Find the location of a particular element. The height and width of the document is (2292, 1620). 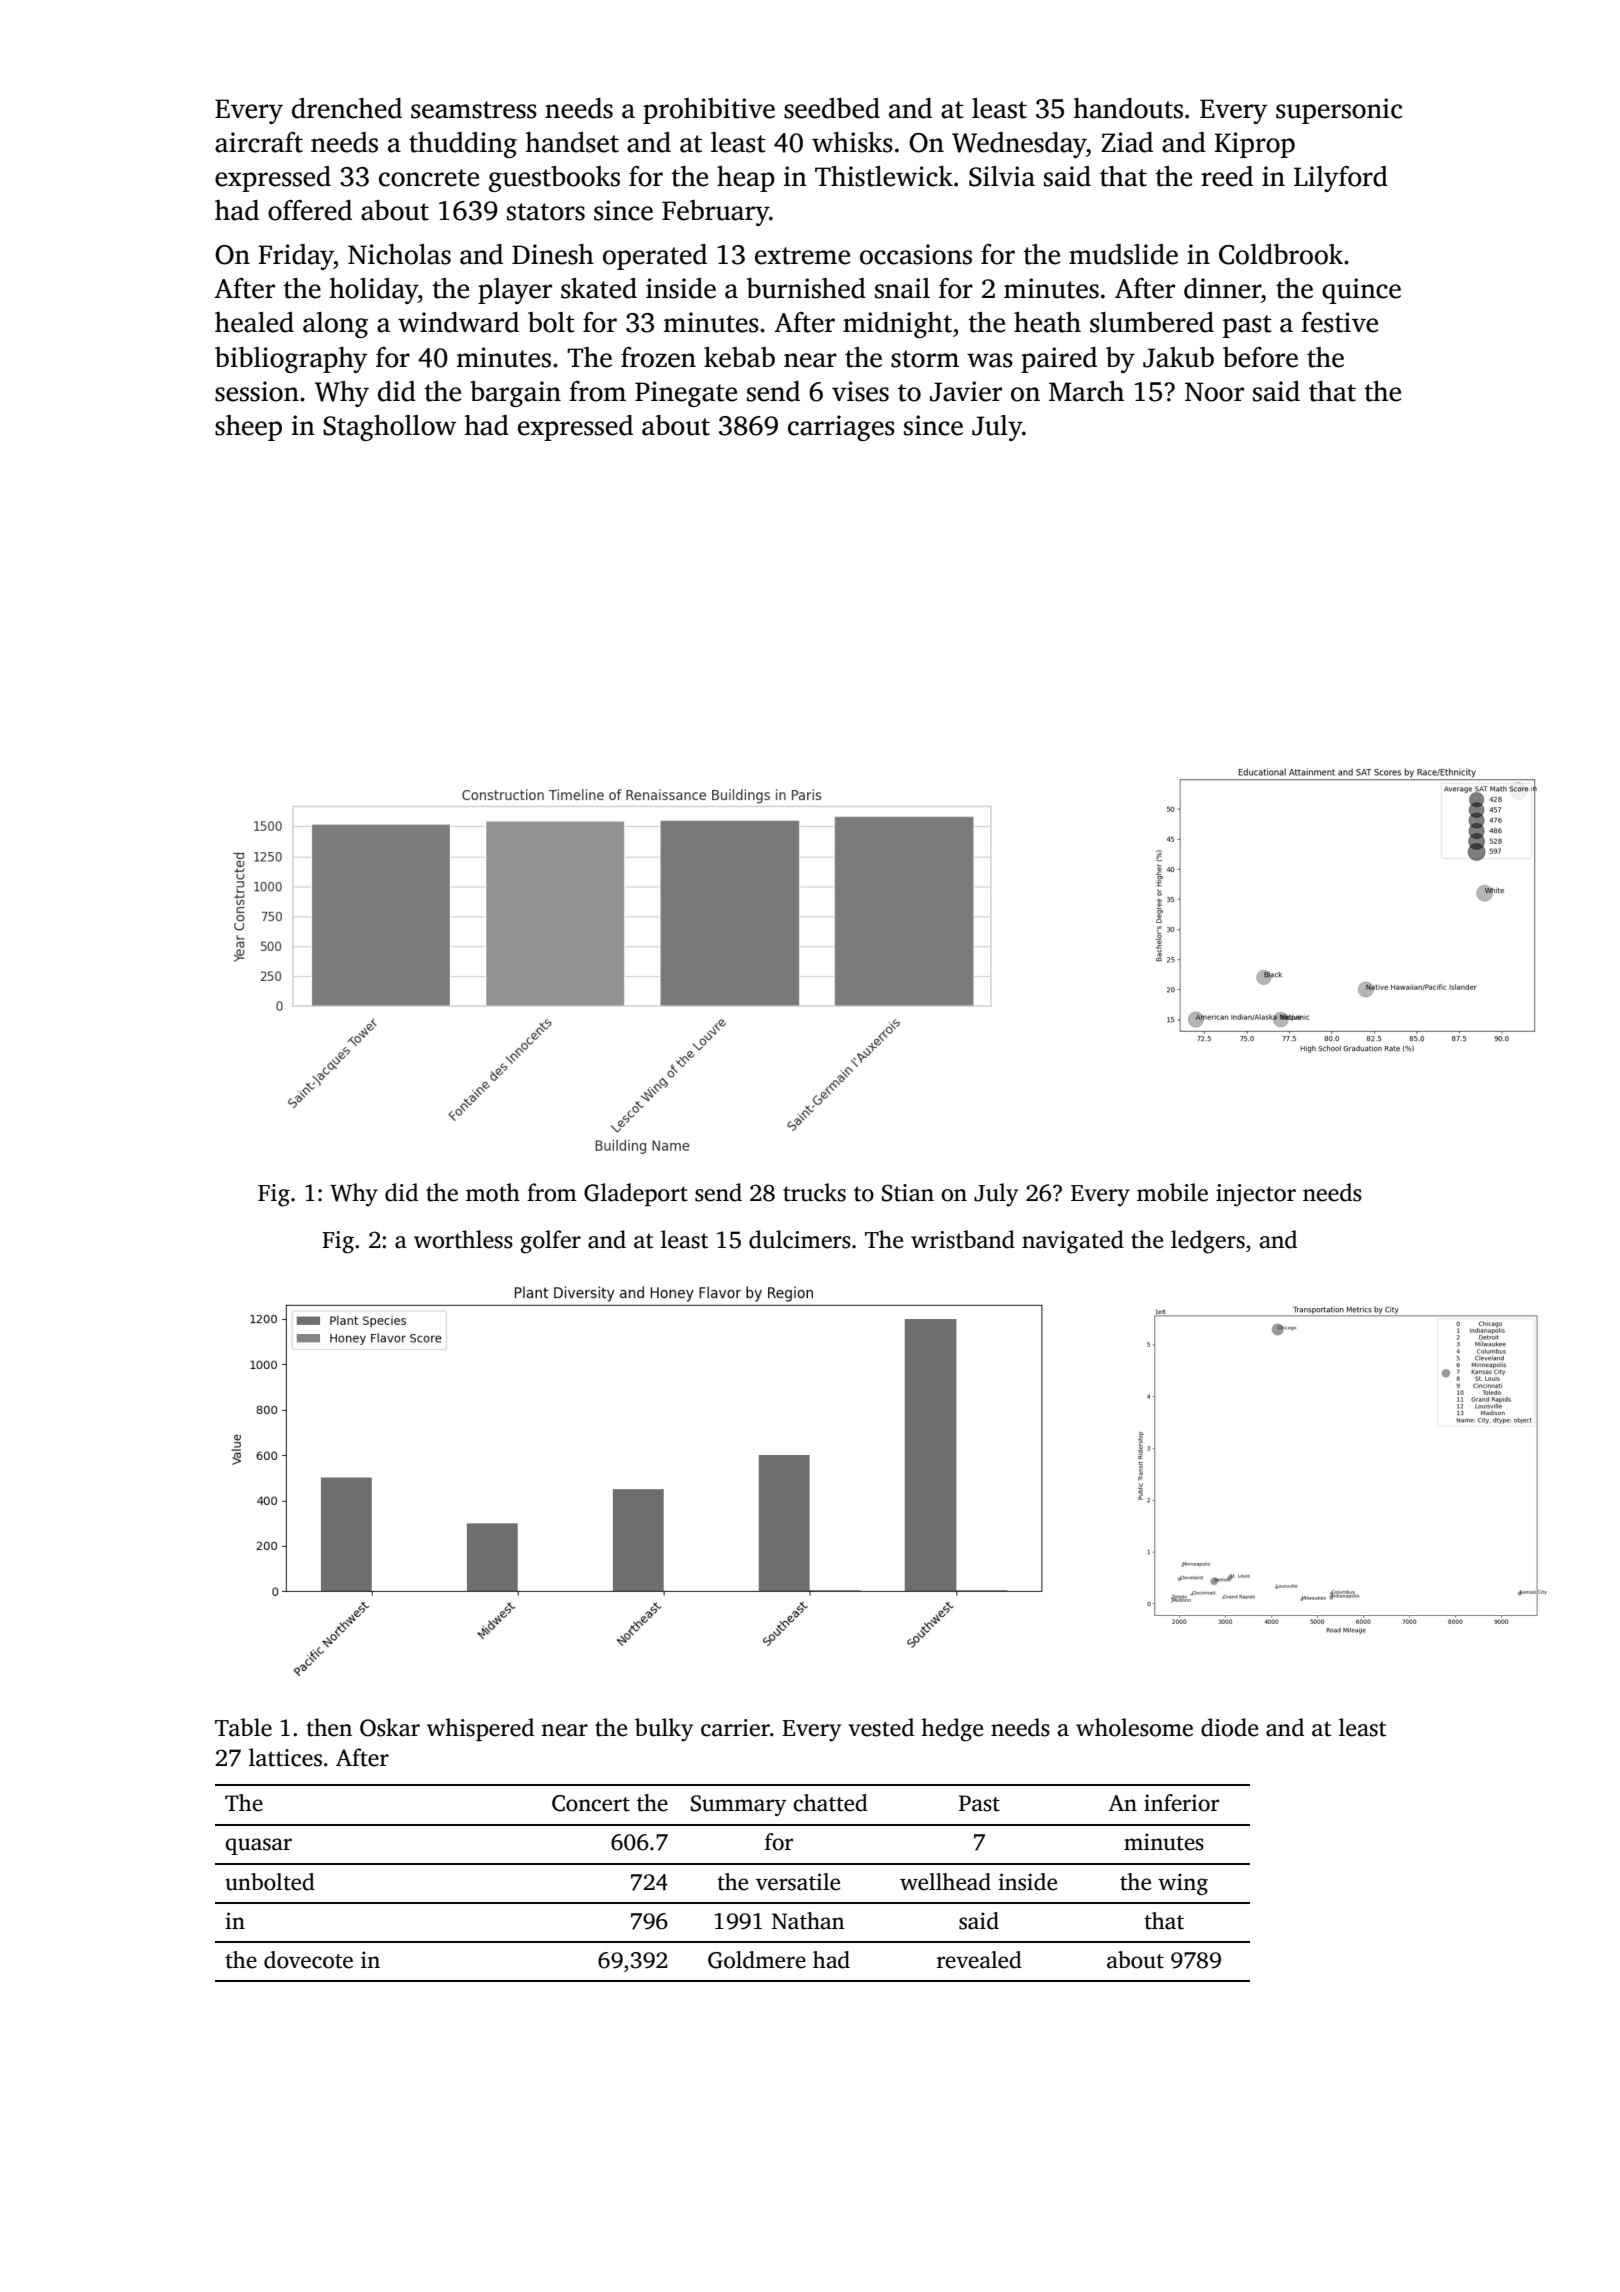

vises is located at coordinates (860, 391).
